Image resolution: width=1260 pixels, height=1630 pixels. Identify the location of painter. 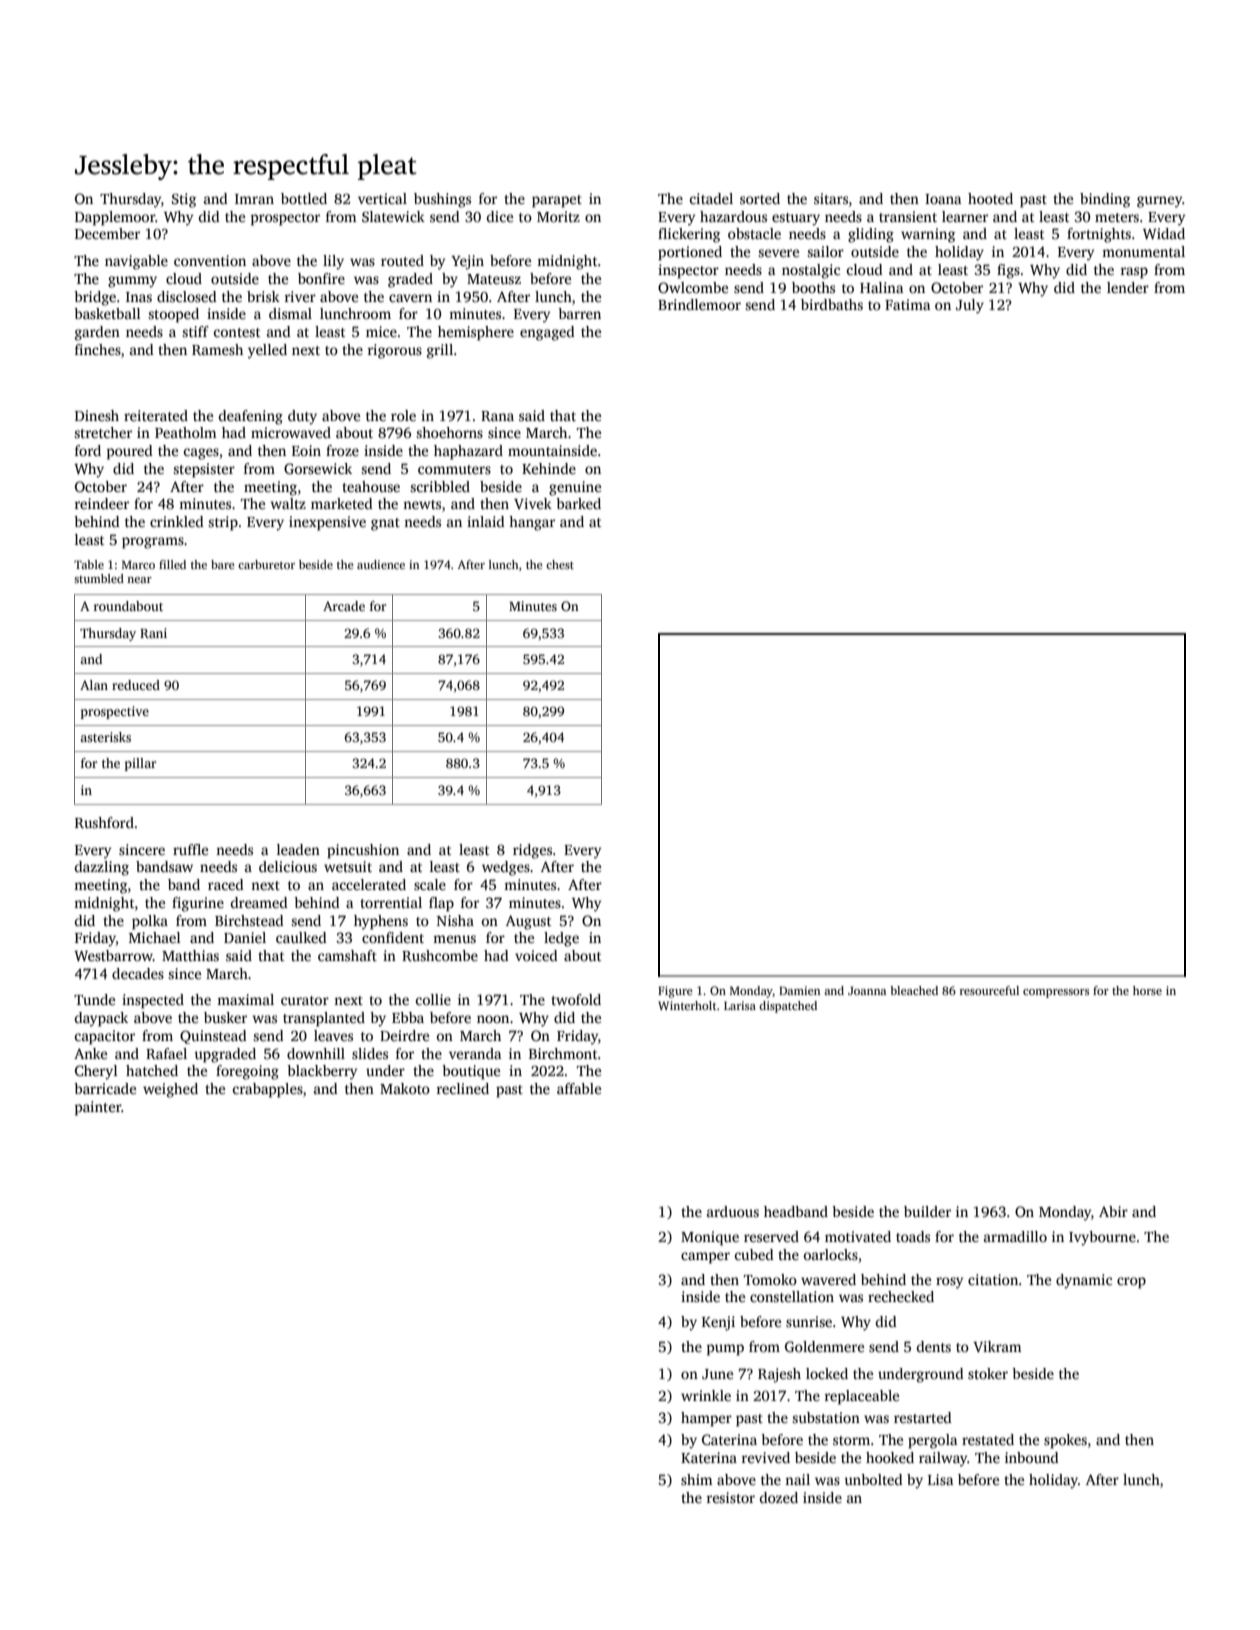
(98, 1108).
